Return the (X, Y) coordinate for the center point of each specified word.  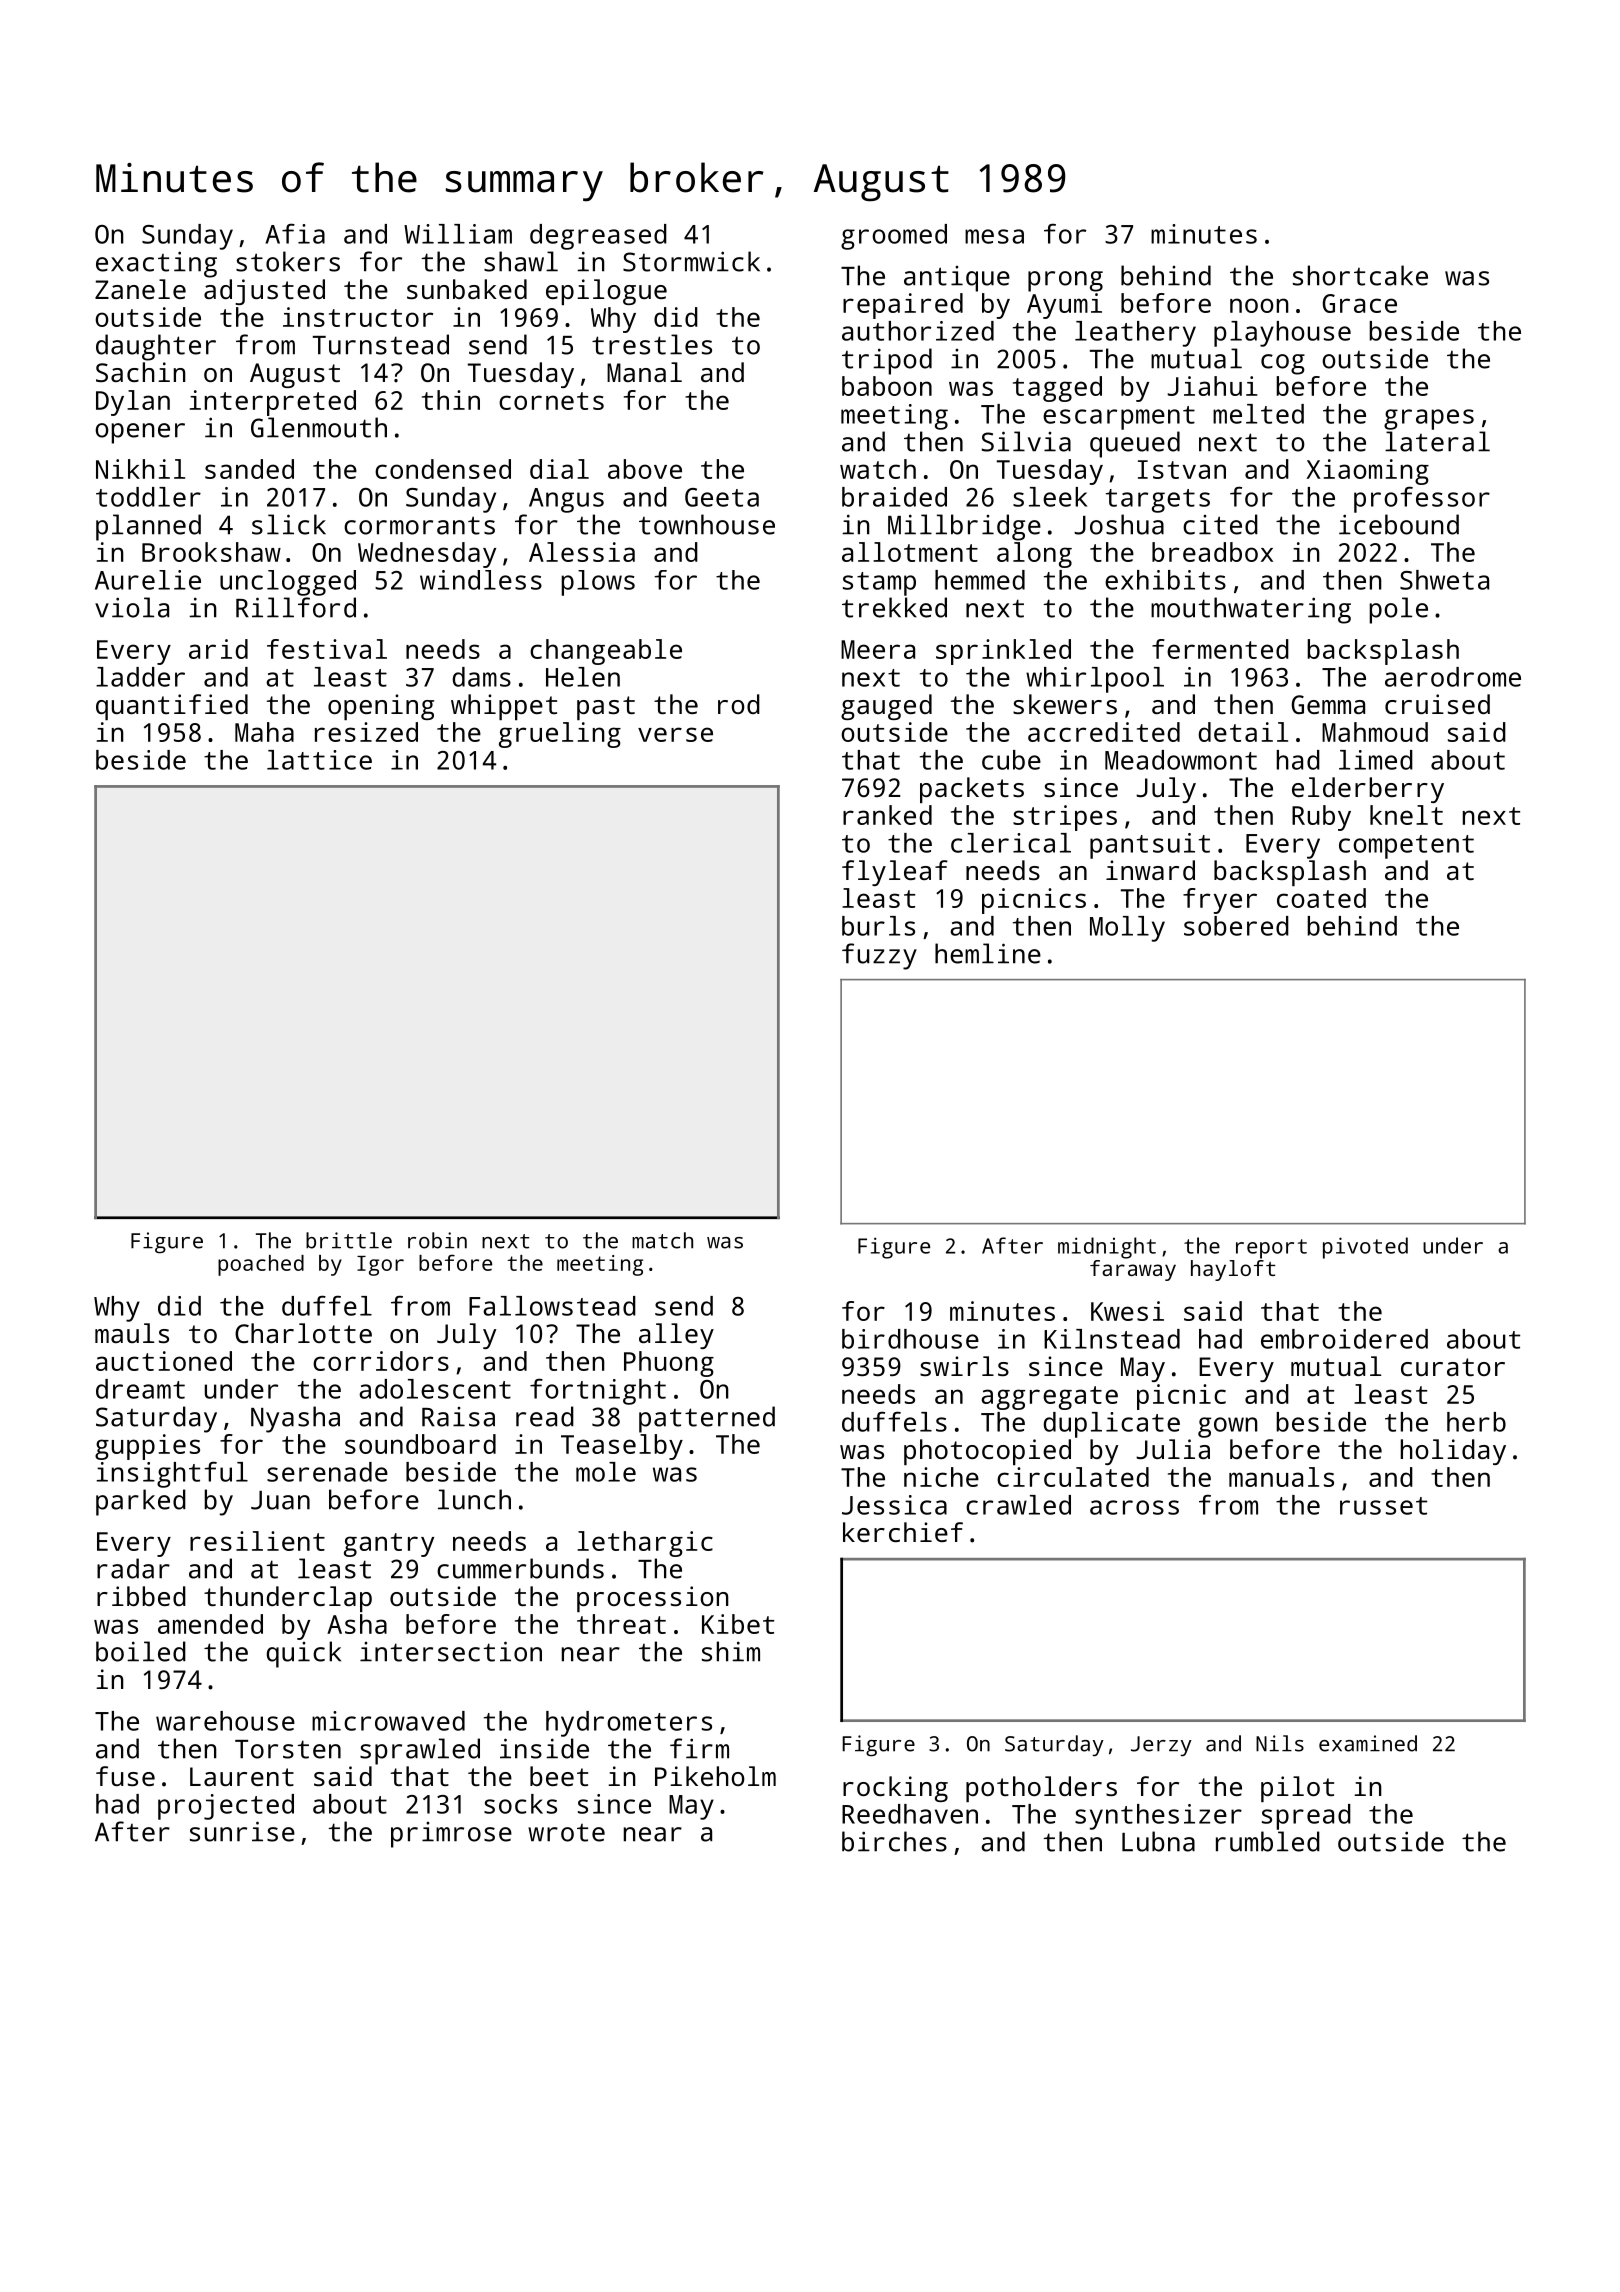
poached (261, 1265)
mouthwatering (1251, 610)
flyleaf (895, 873)
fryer (1220, 901)
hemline (988, 953)
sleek (1050, 497)
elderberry (1368, 790)
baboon (887, 386)
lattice (319, 760)
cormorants (419, 525)
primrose (451, 1835)
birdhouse (910, 1339)
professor (1422, 499)
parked (141, 1502)
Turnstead (381, 344)
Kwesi (1127, 1311)
